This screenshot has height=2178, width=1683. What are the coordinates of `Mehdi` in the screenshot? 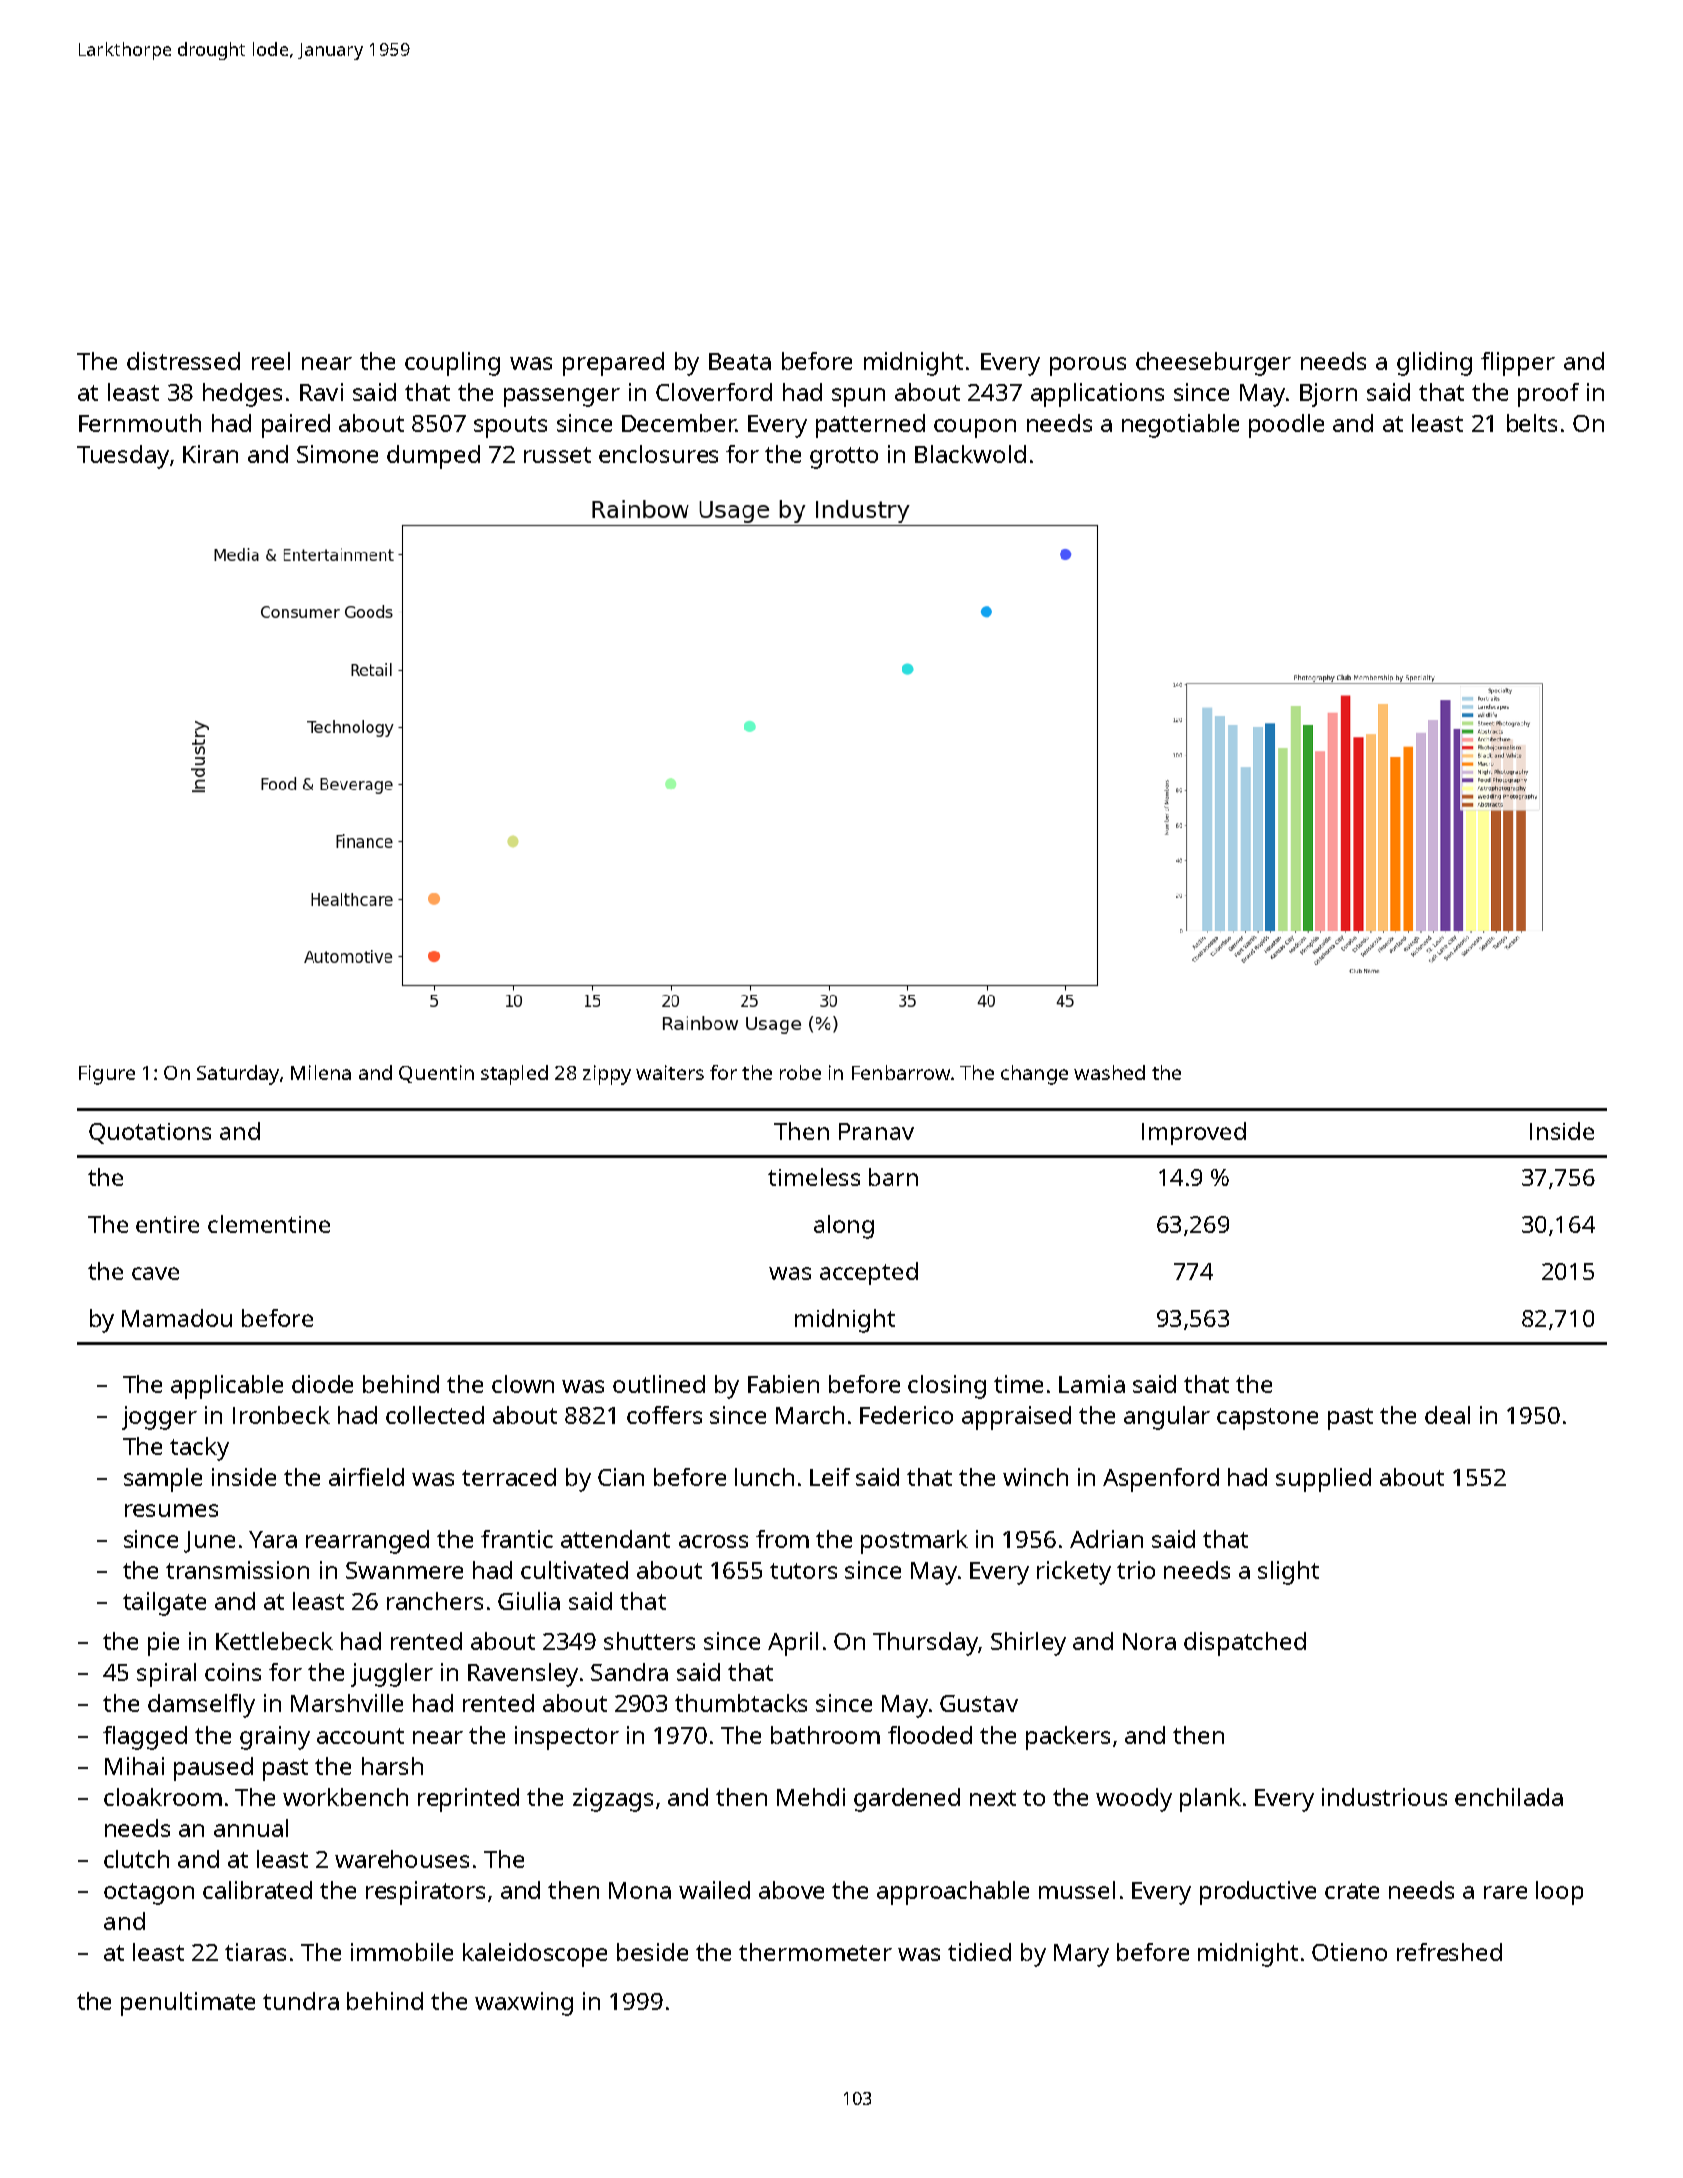 It's located at (811, 1797).
